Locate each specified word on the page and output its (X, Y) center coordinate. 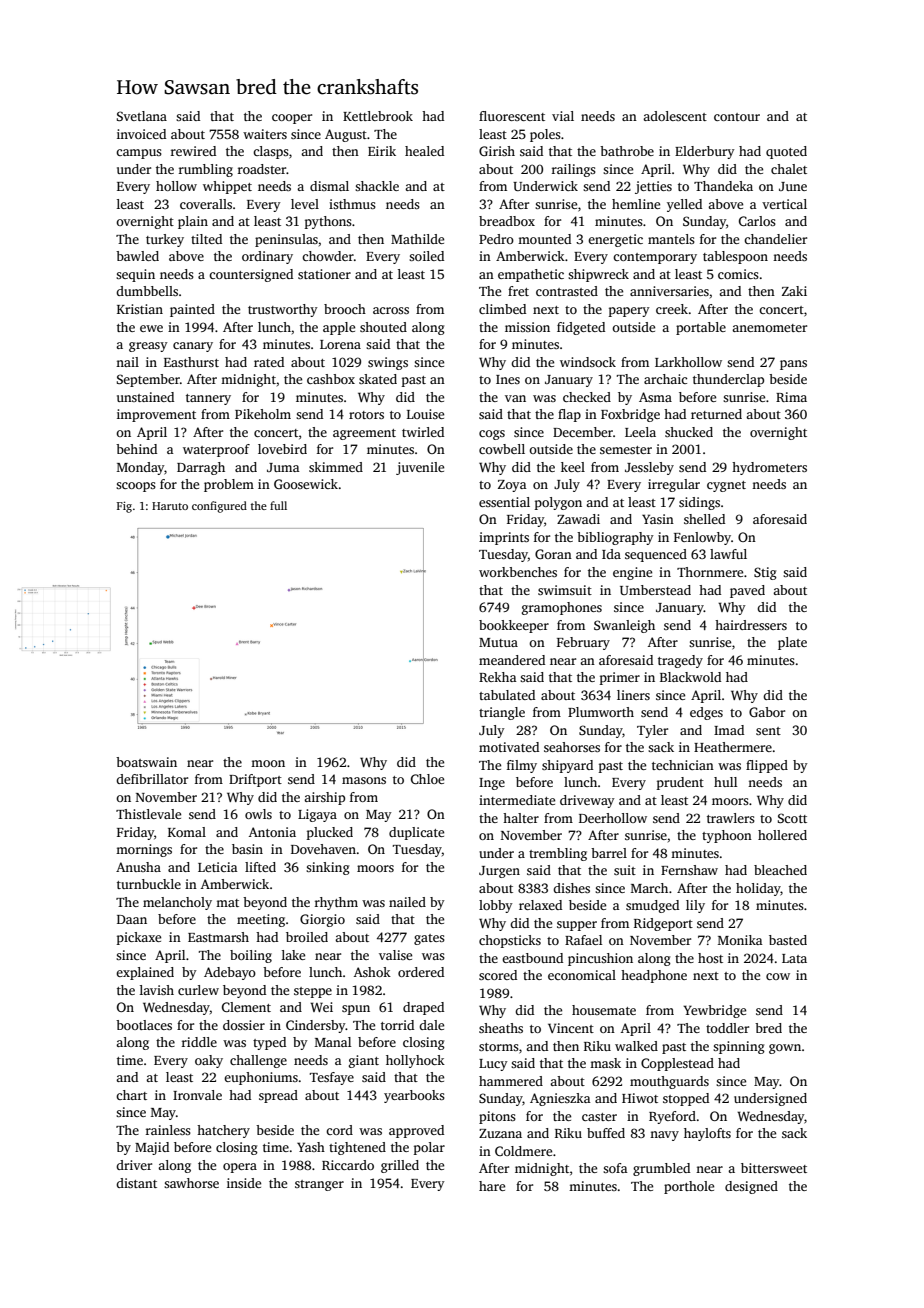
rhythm (336, 903)
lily (695, 906)
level (305, 204)
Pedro (496, 239)
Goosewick (306, 484)
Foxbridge (630, 415)
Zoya (512, 486)
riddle (199, 1042)
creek (672, 309)
